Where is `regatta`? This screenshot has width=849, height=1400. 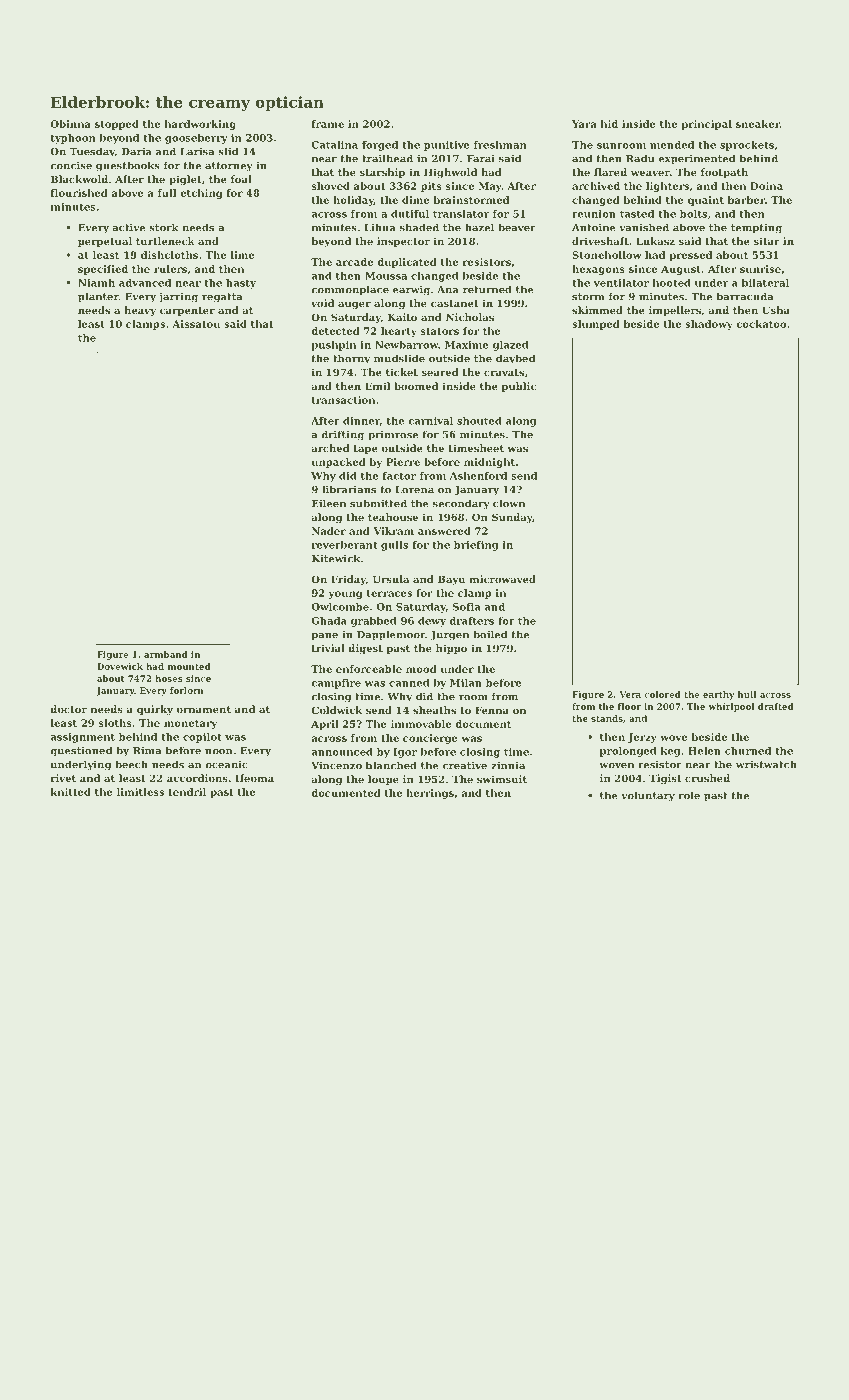
regatta is located at coordinates (222, 298).
